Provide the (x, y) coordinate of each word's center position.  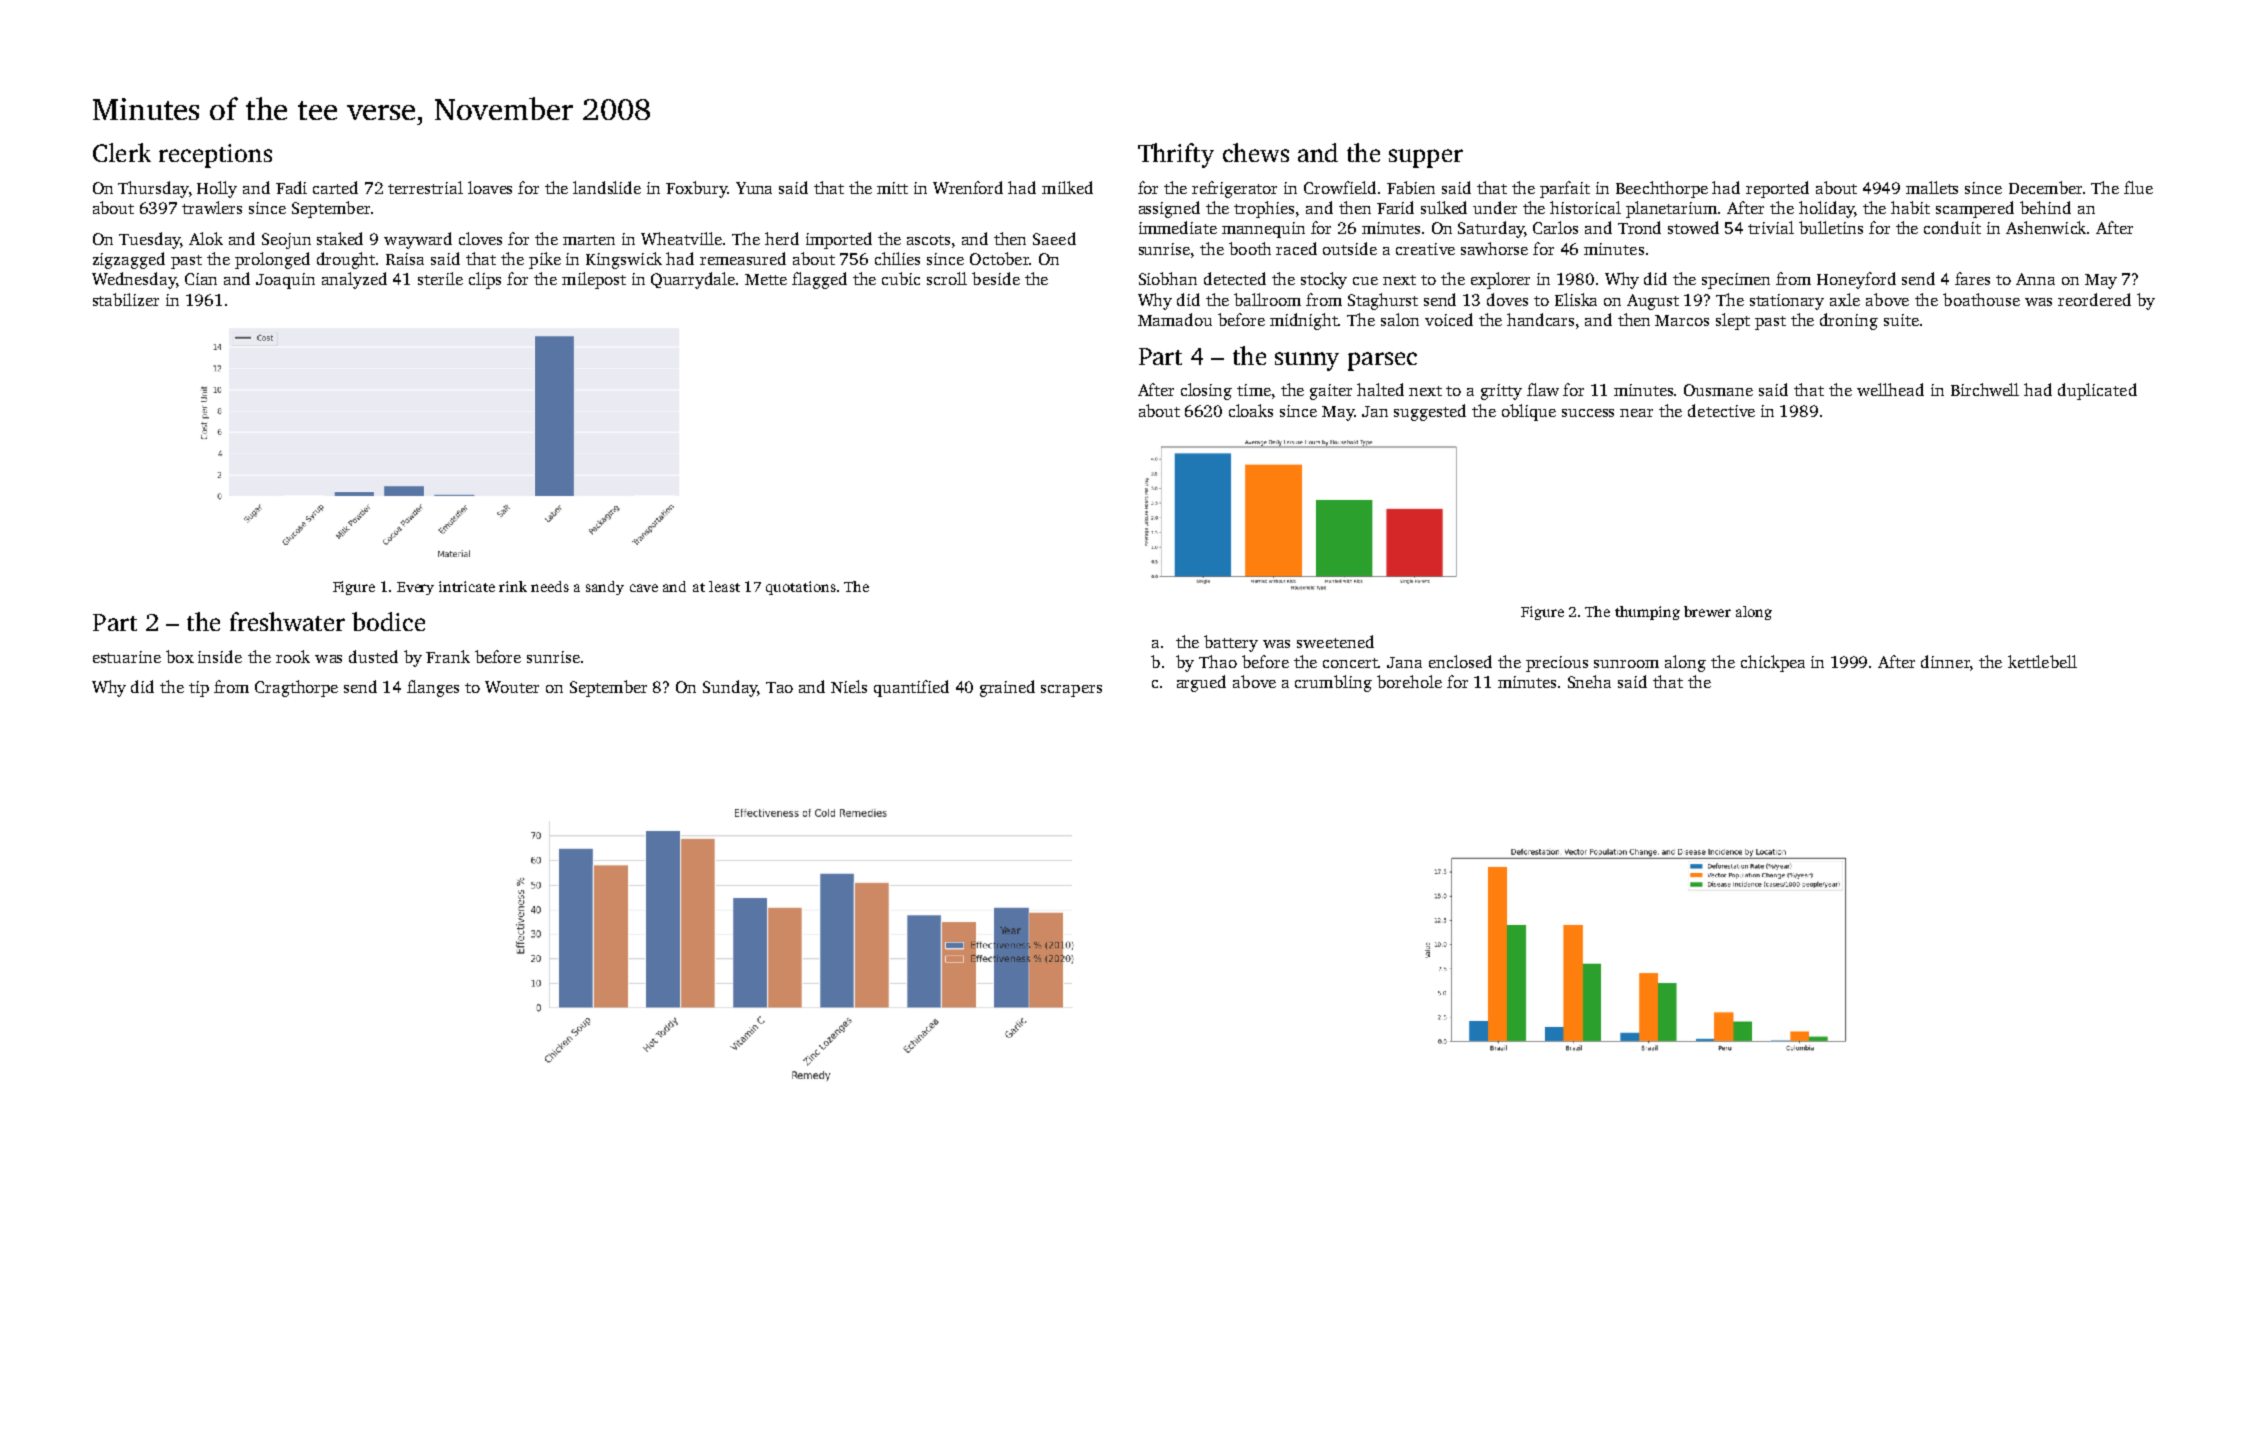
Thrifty (1176, 155)
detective (1721, 410)
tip (199, 689)
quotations (801, 588)
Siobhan (1168, 278)
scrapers (1071, 691)
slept (1733, 321)
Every (415, 588)
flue (2138, 187)
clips (485, 280)
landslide (607, 187)
